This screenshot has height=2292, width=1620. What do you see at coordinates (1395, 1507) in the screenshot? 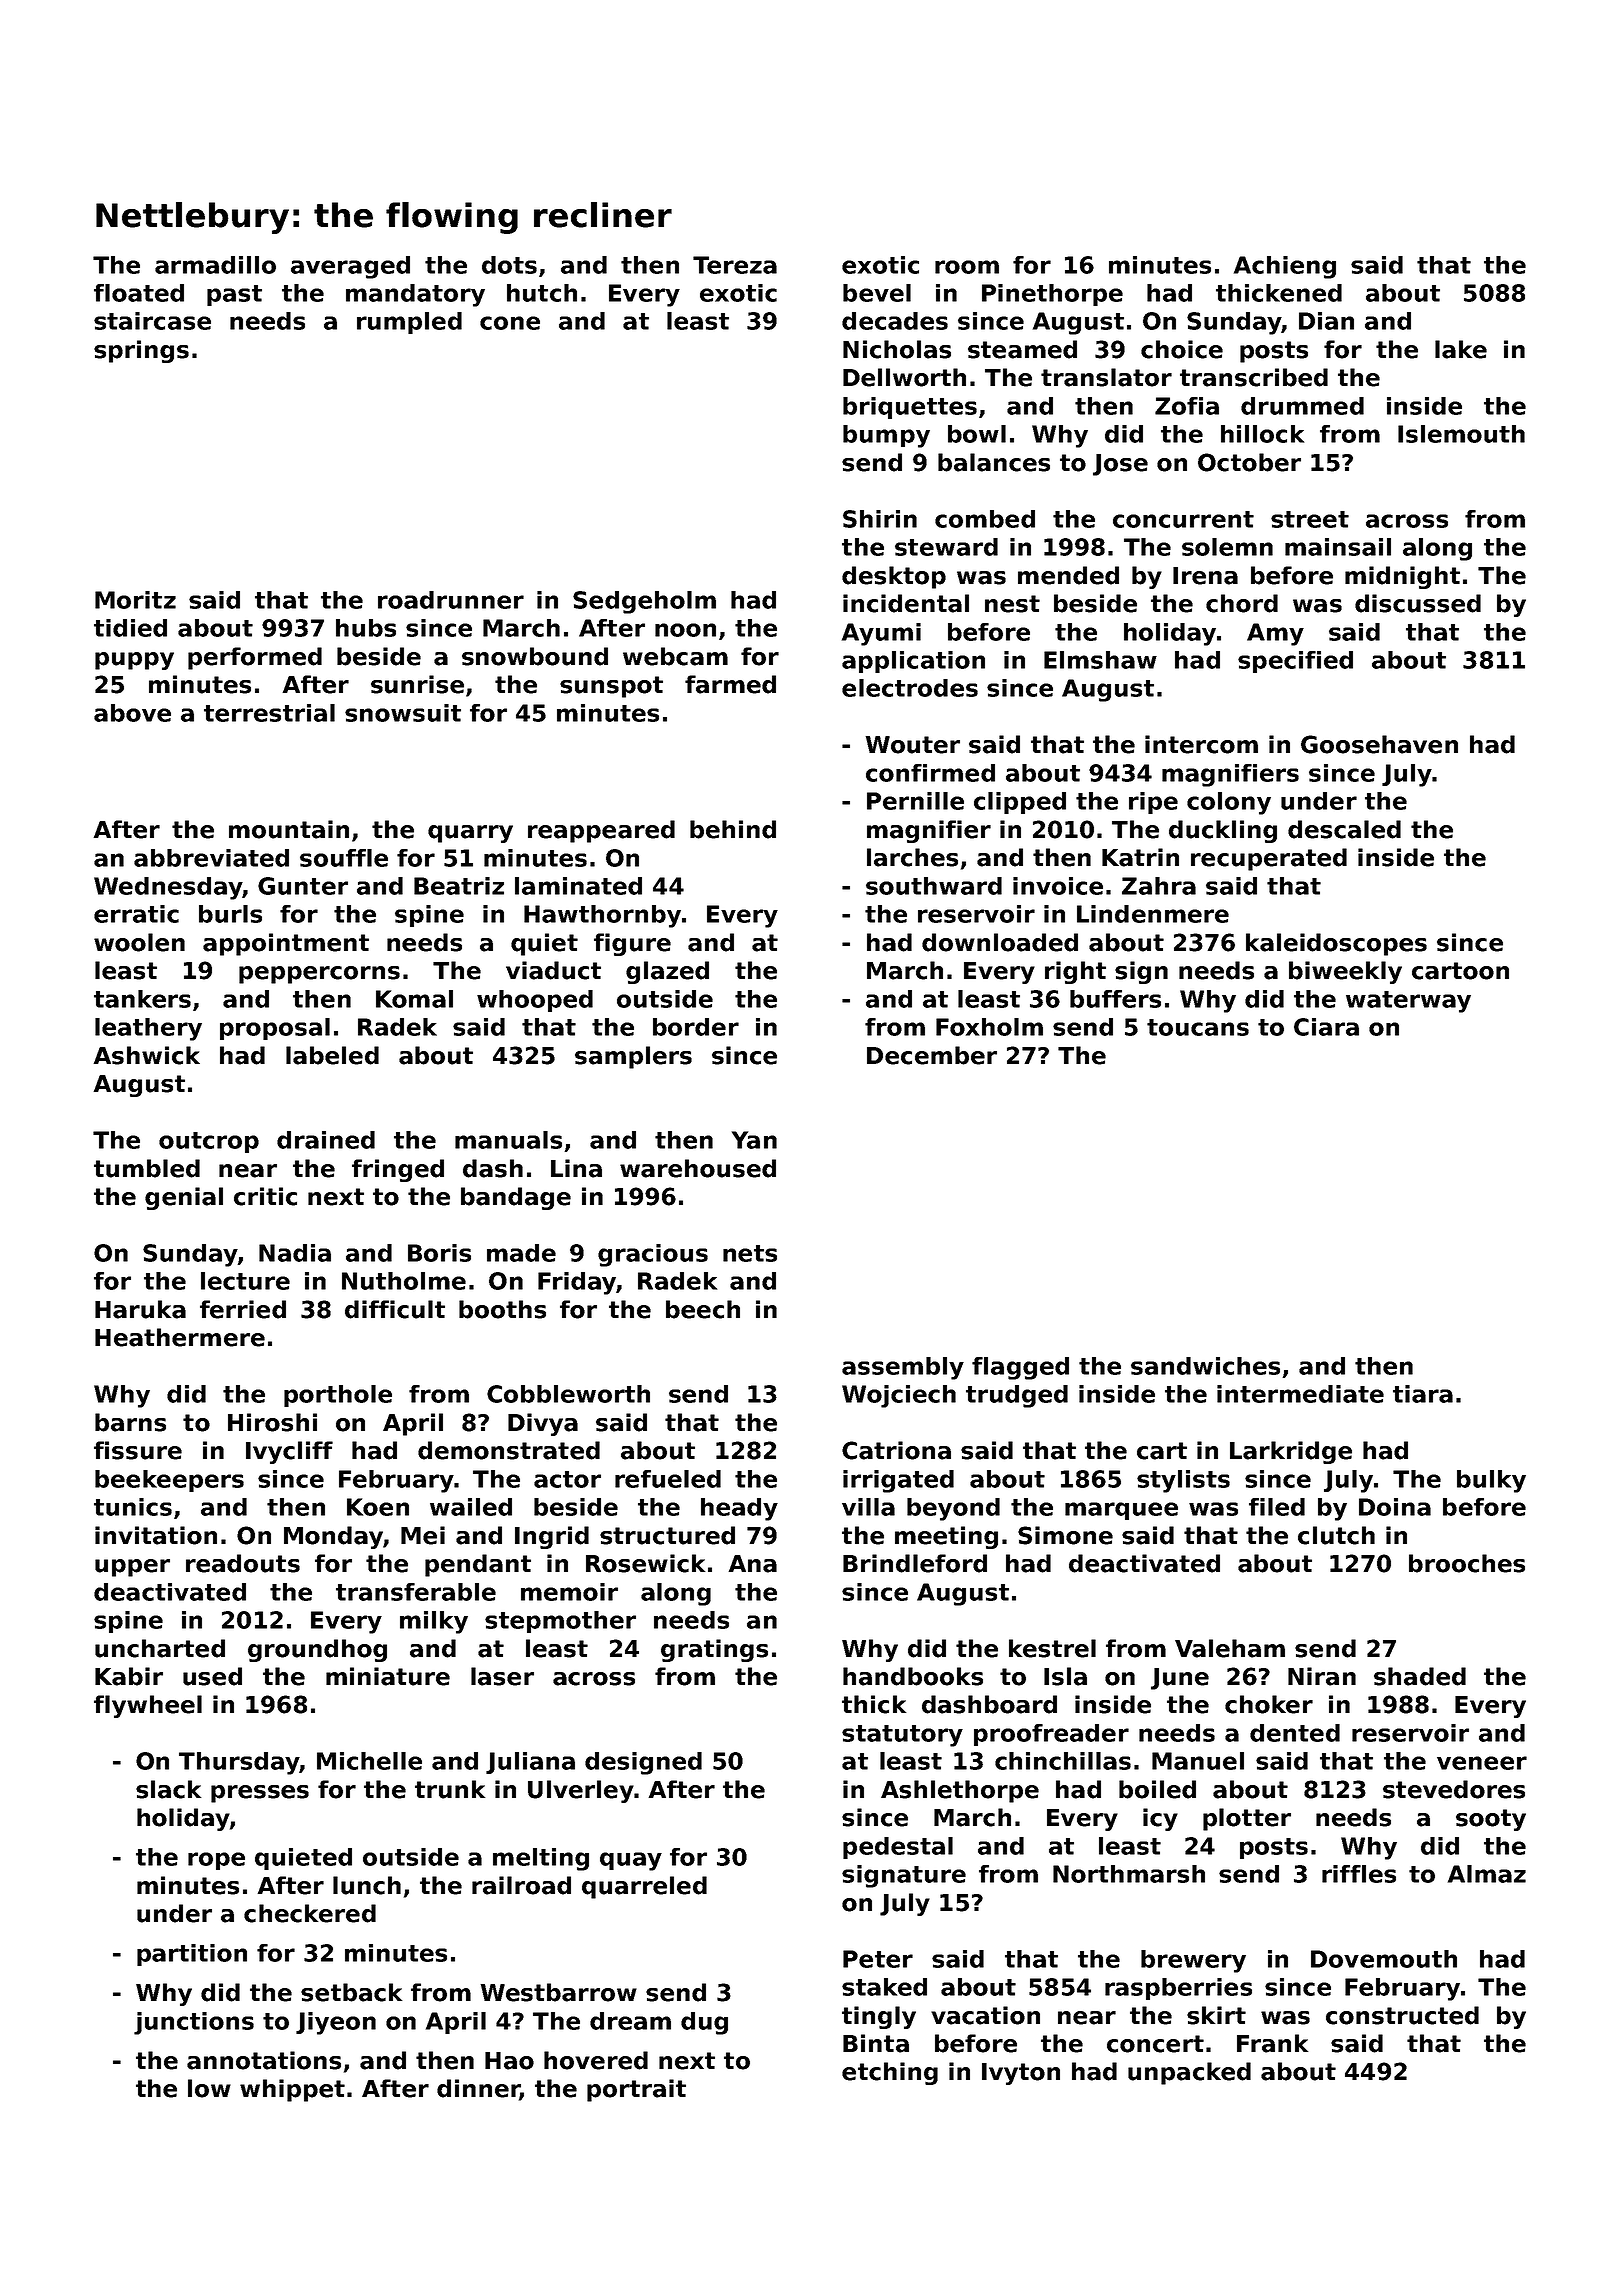
I see `Doina` at bounding box center [1395, 1507].
